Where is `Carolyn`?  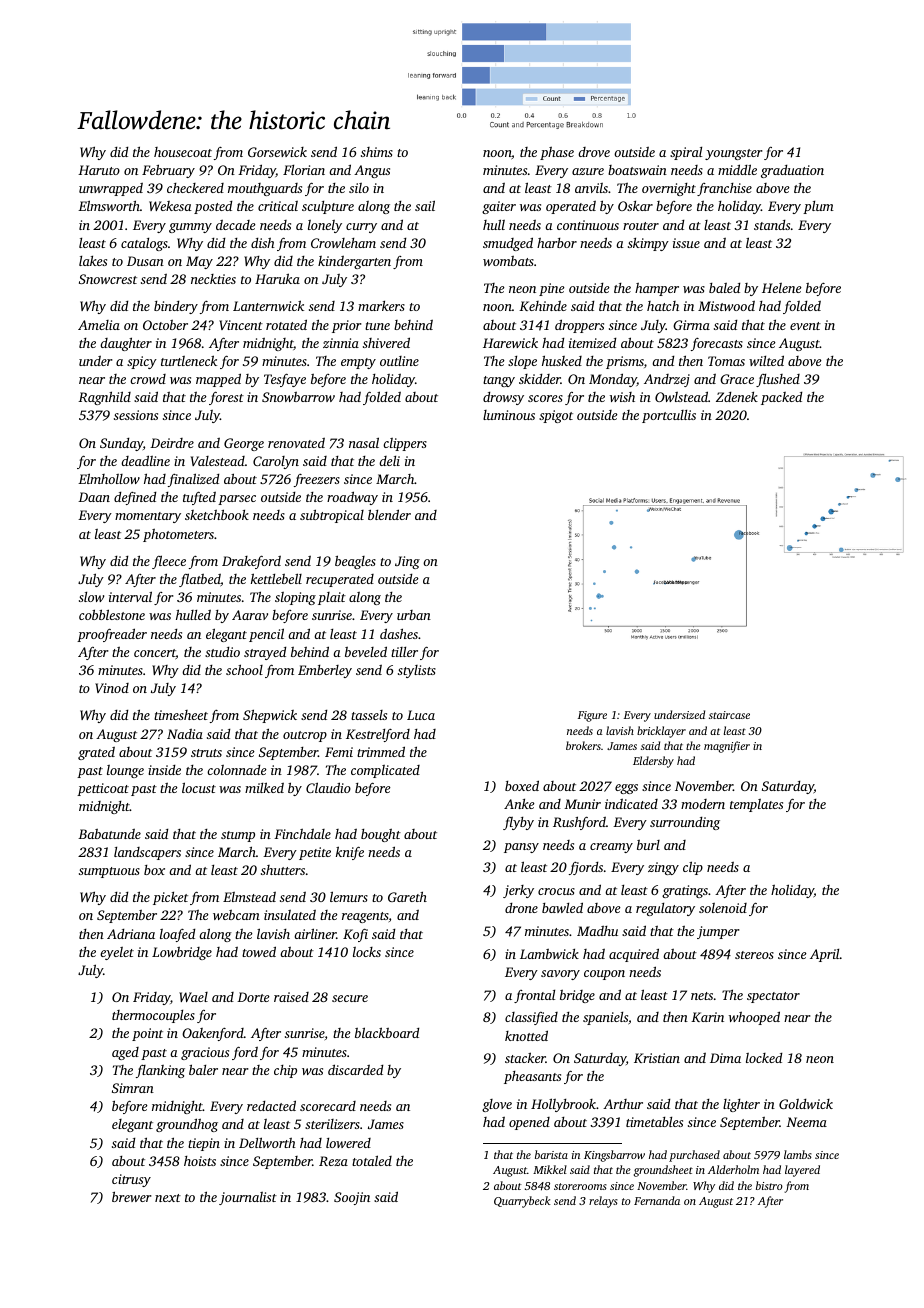
Carolyn is located at coordinates (276, 462).
